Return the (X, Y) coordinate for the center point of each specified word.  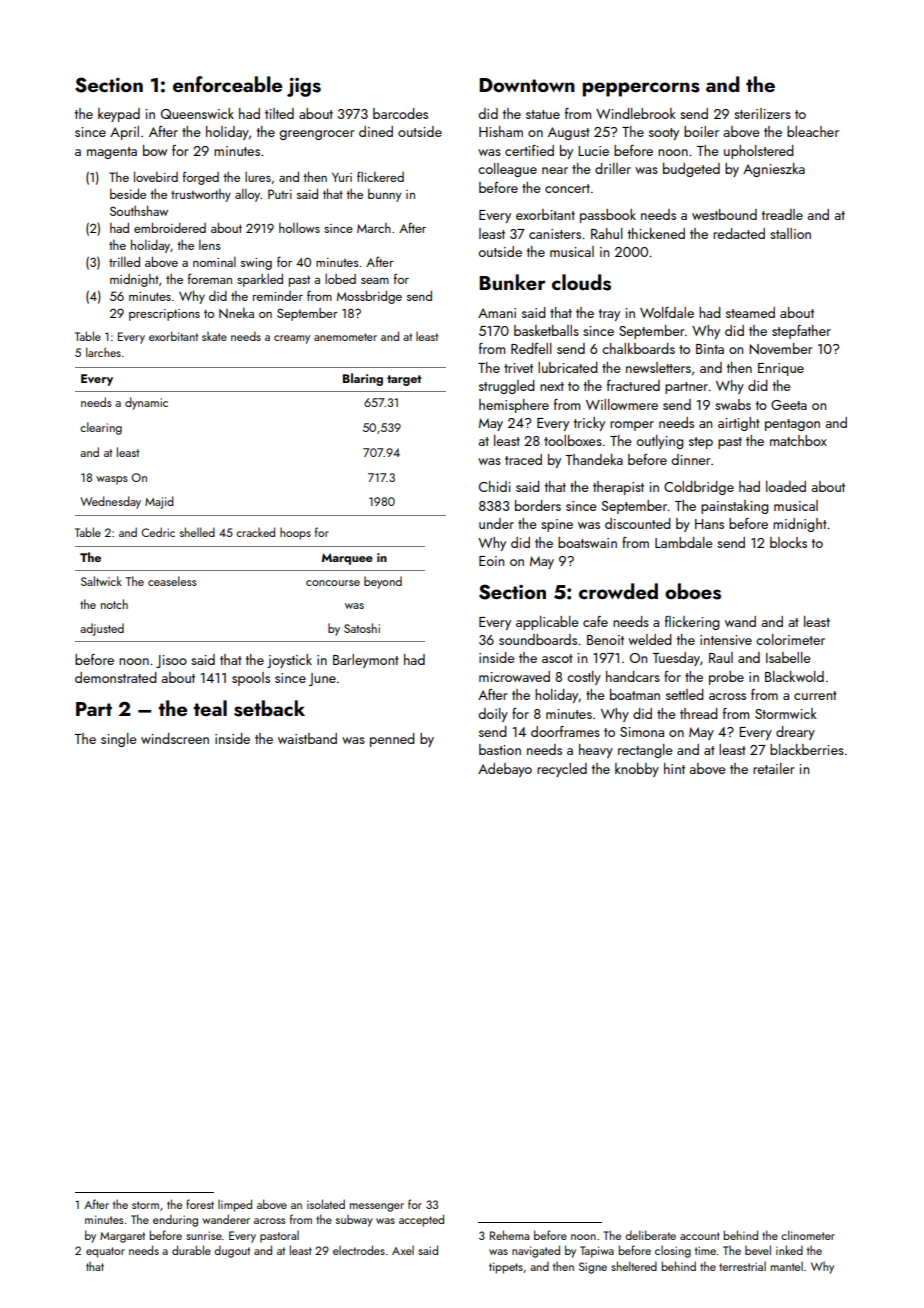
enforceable (227, 84)
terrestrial (742, 1266)
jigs (304, 87)
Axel (403, 1250)
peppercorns (641, 89)
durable (191, 1250)
